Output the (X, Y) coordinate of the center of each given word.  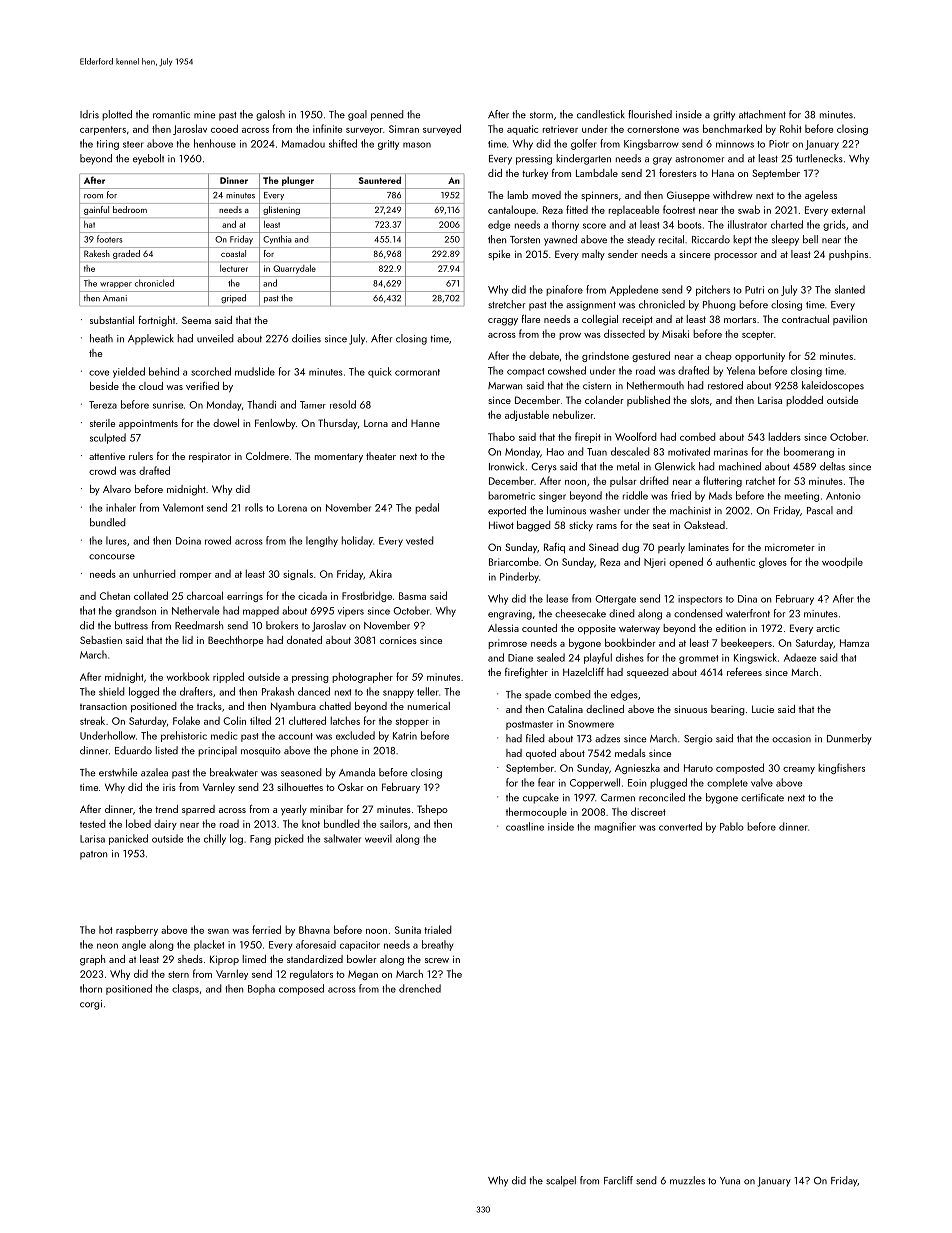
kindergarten (583, 159)
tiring (108, 145)
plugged (668, 783)
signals (298, 574)
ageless (821, 196)
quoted (541, 754)
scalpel (561, 1181)
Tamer (313, 405)
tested (93, 823)
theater (381, 456)
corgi (91, 1005)
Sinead (604, 547)
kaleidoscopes (833, 386)
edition (731, 628)
